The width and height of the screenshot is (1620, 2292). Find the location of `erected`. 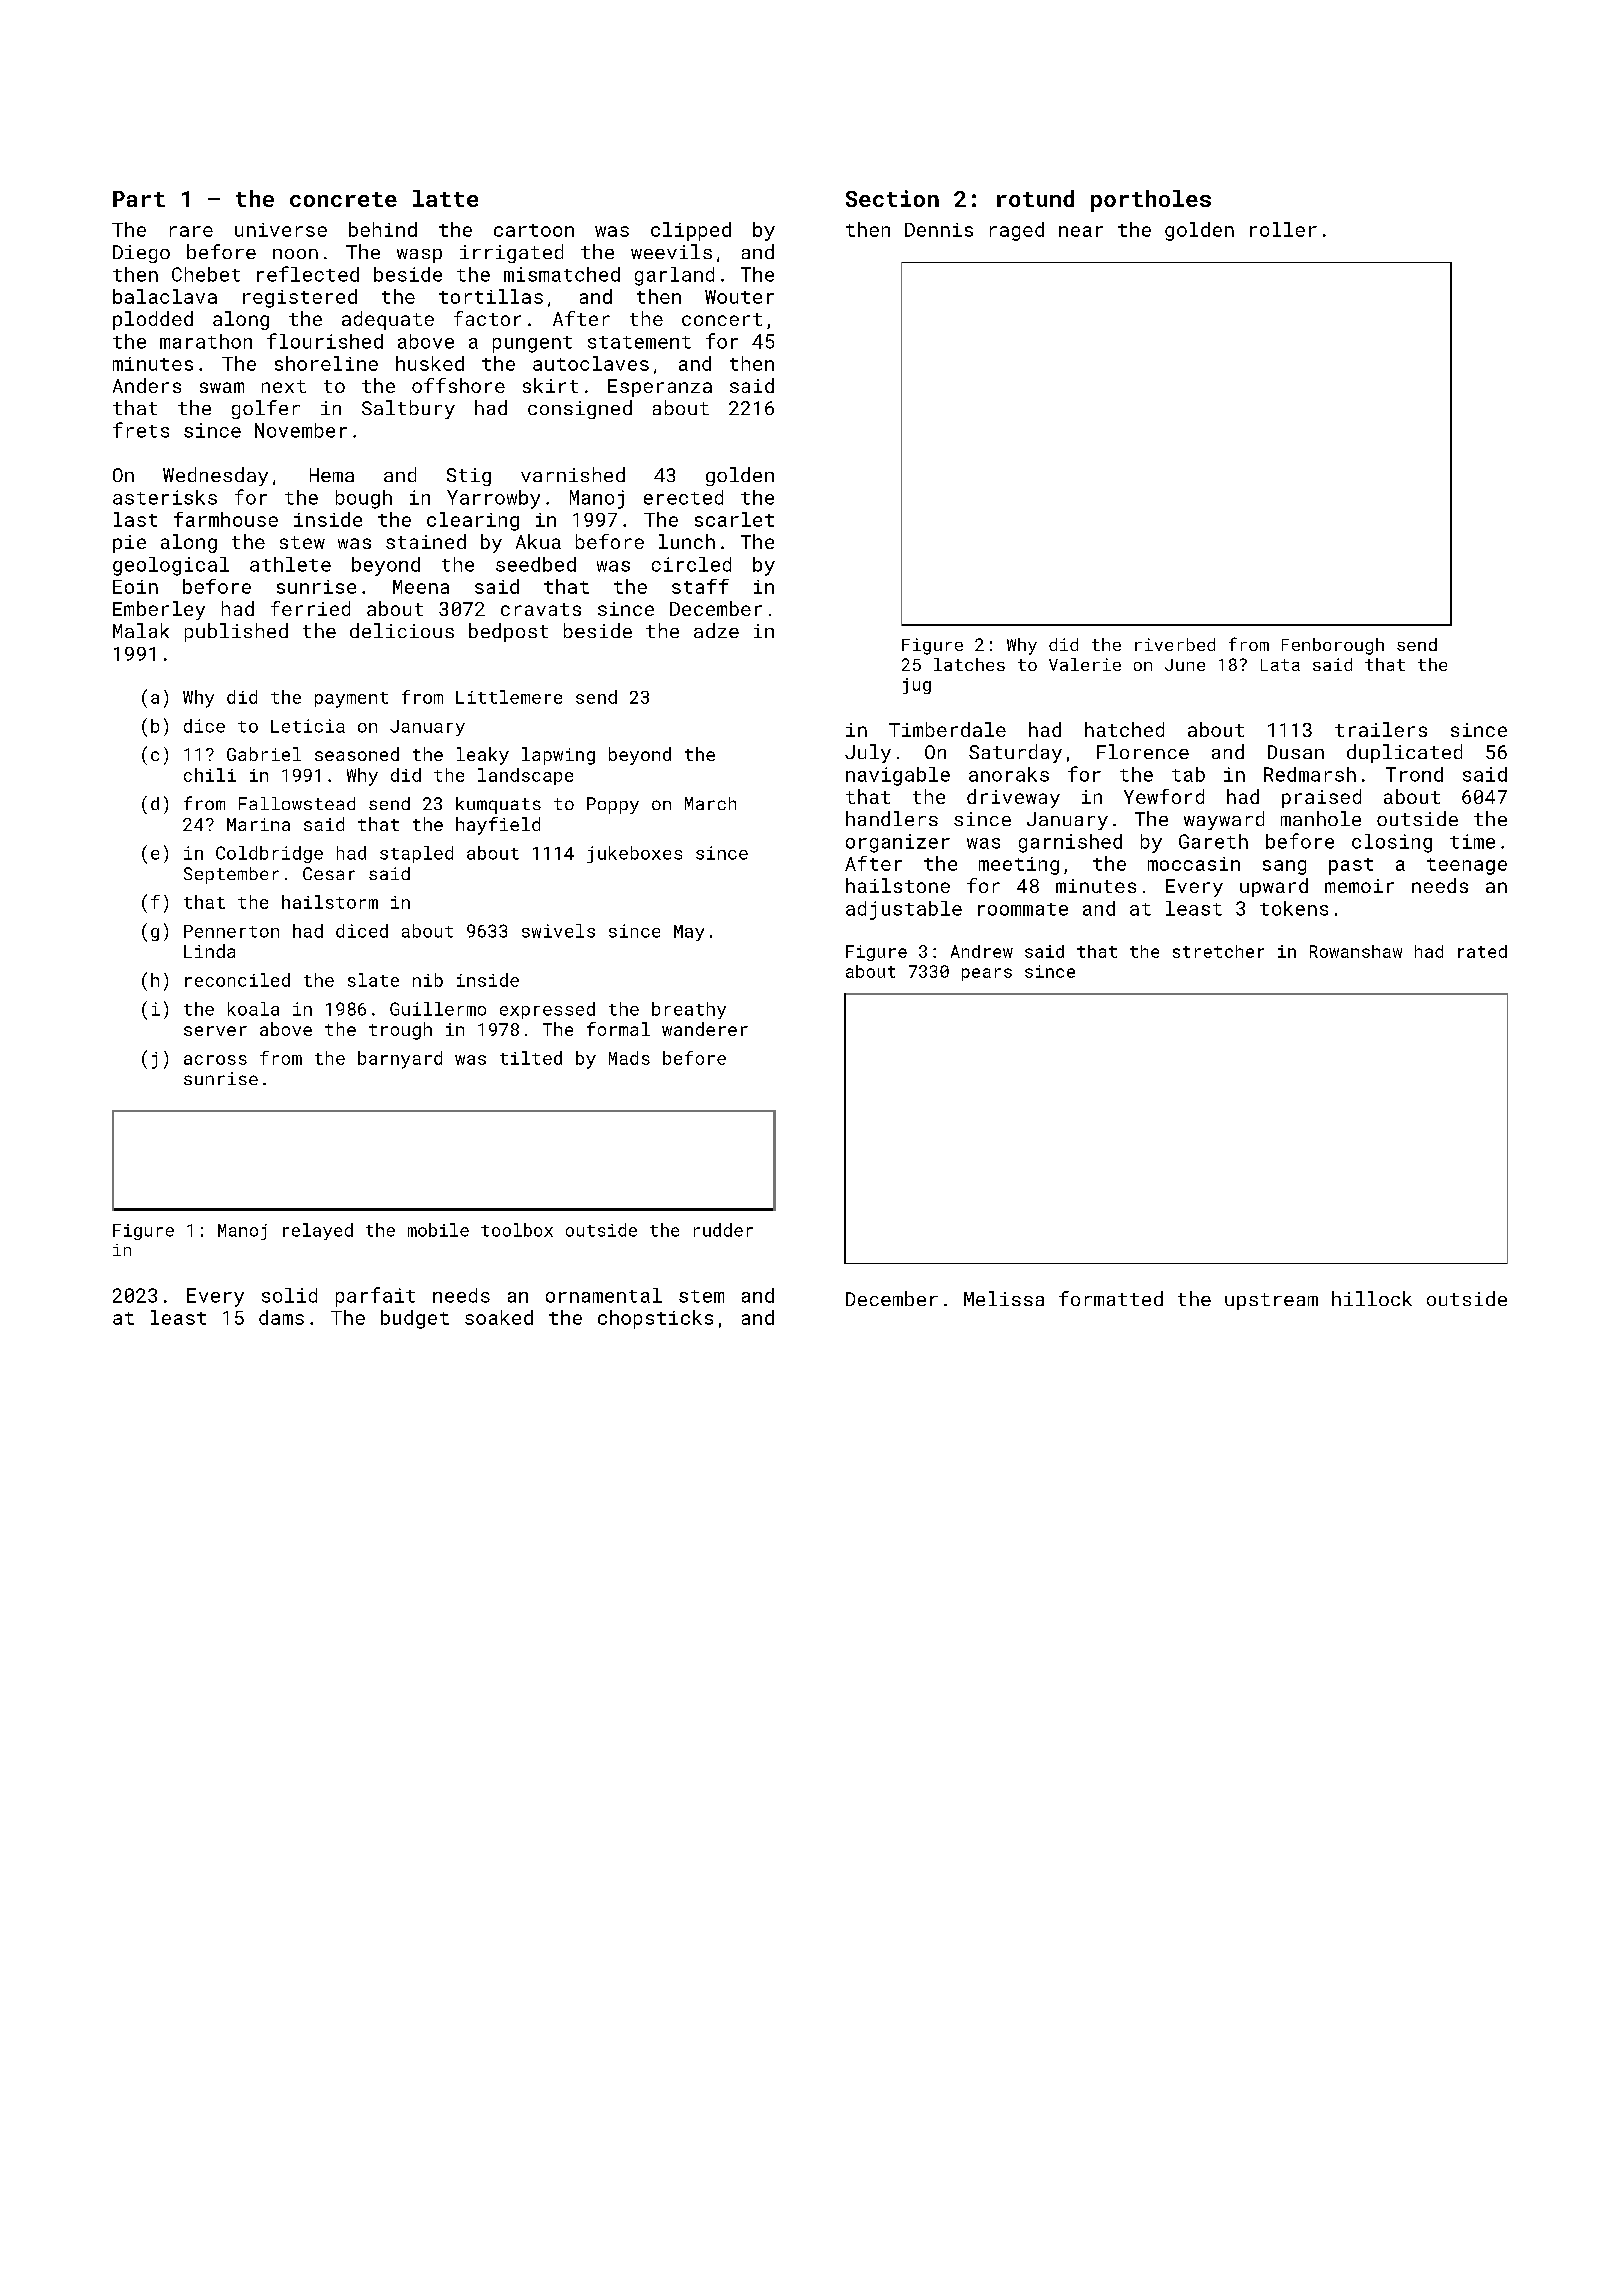

erected is located at coordinates (683, 497).
